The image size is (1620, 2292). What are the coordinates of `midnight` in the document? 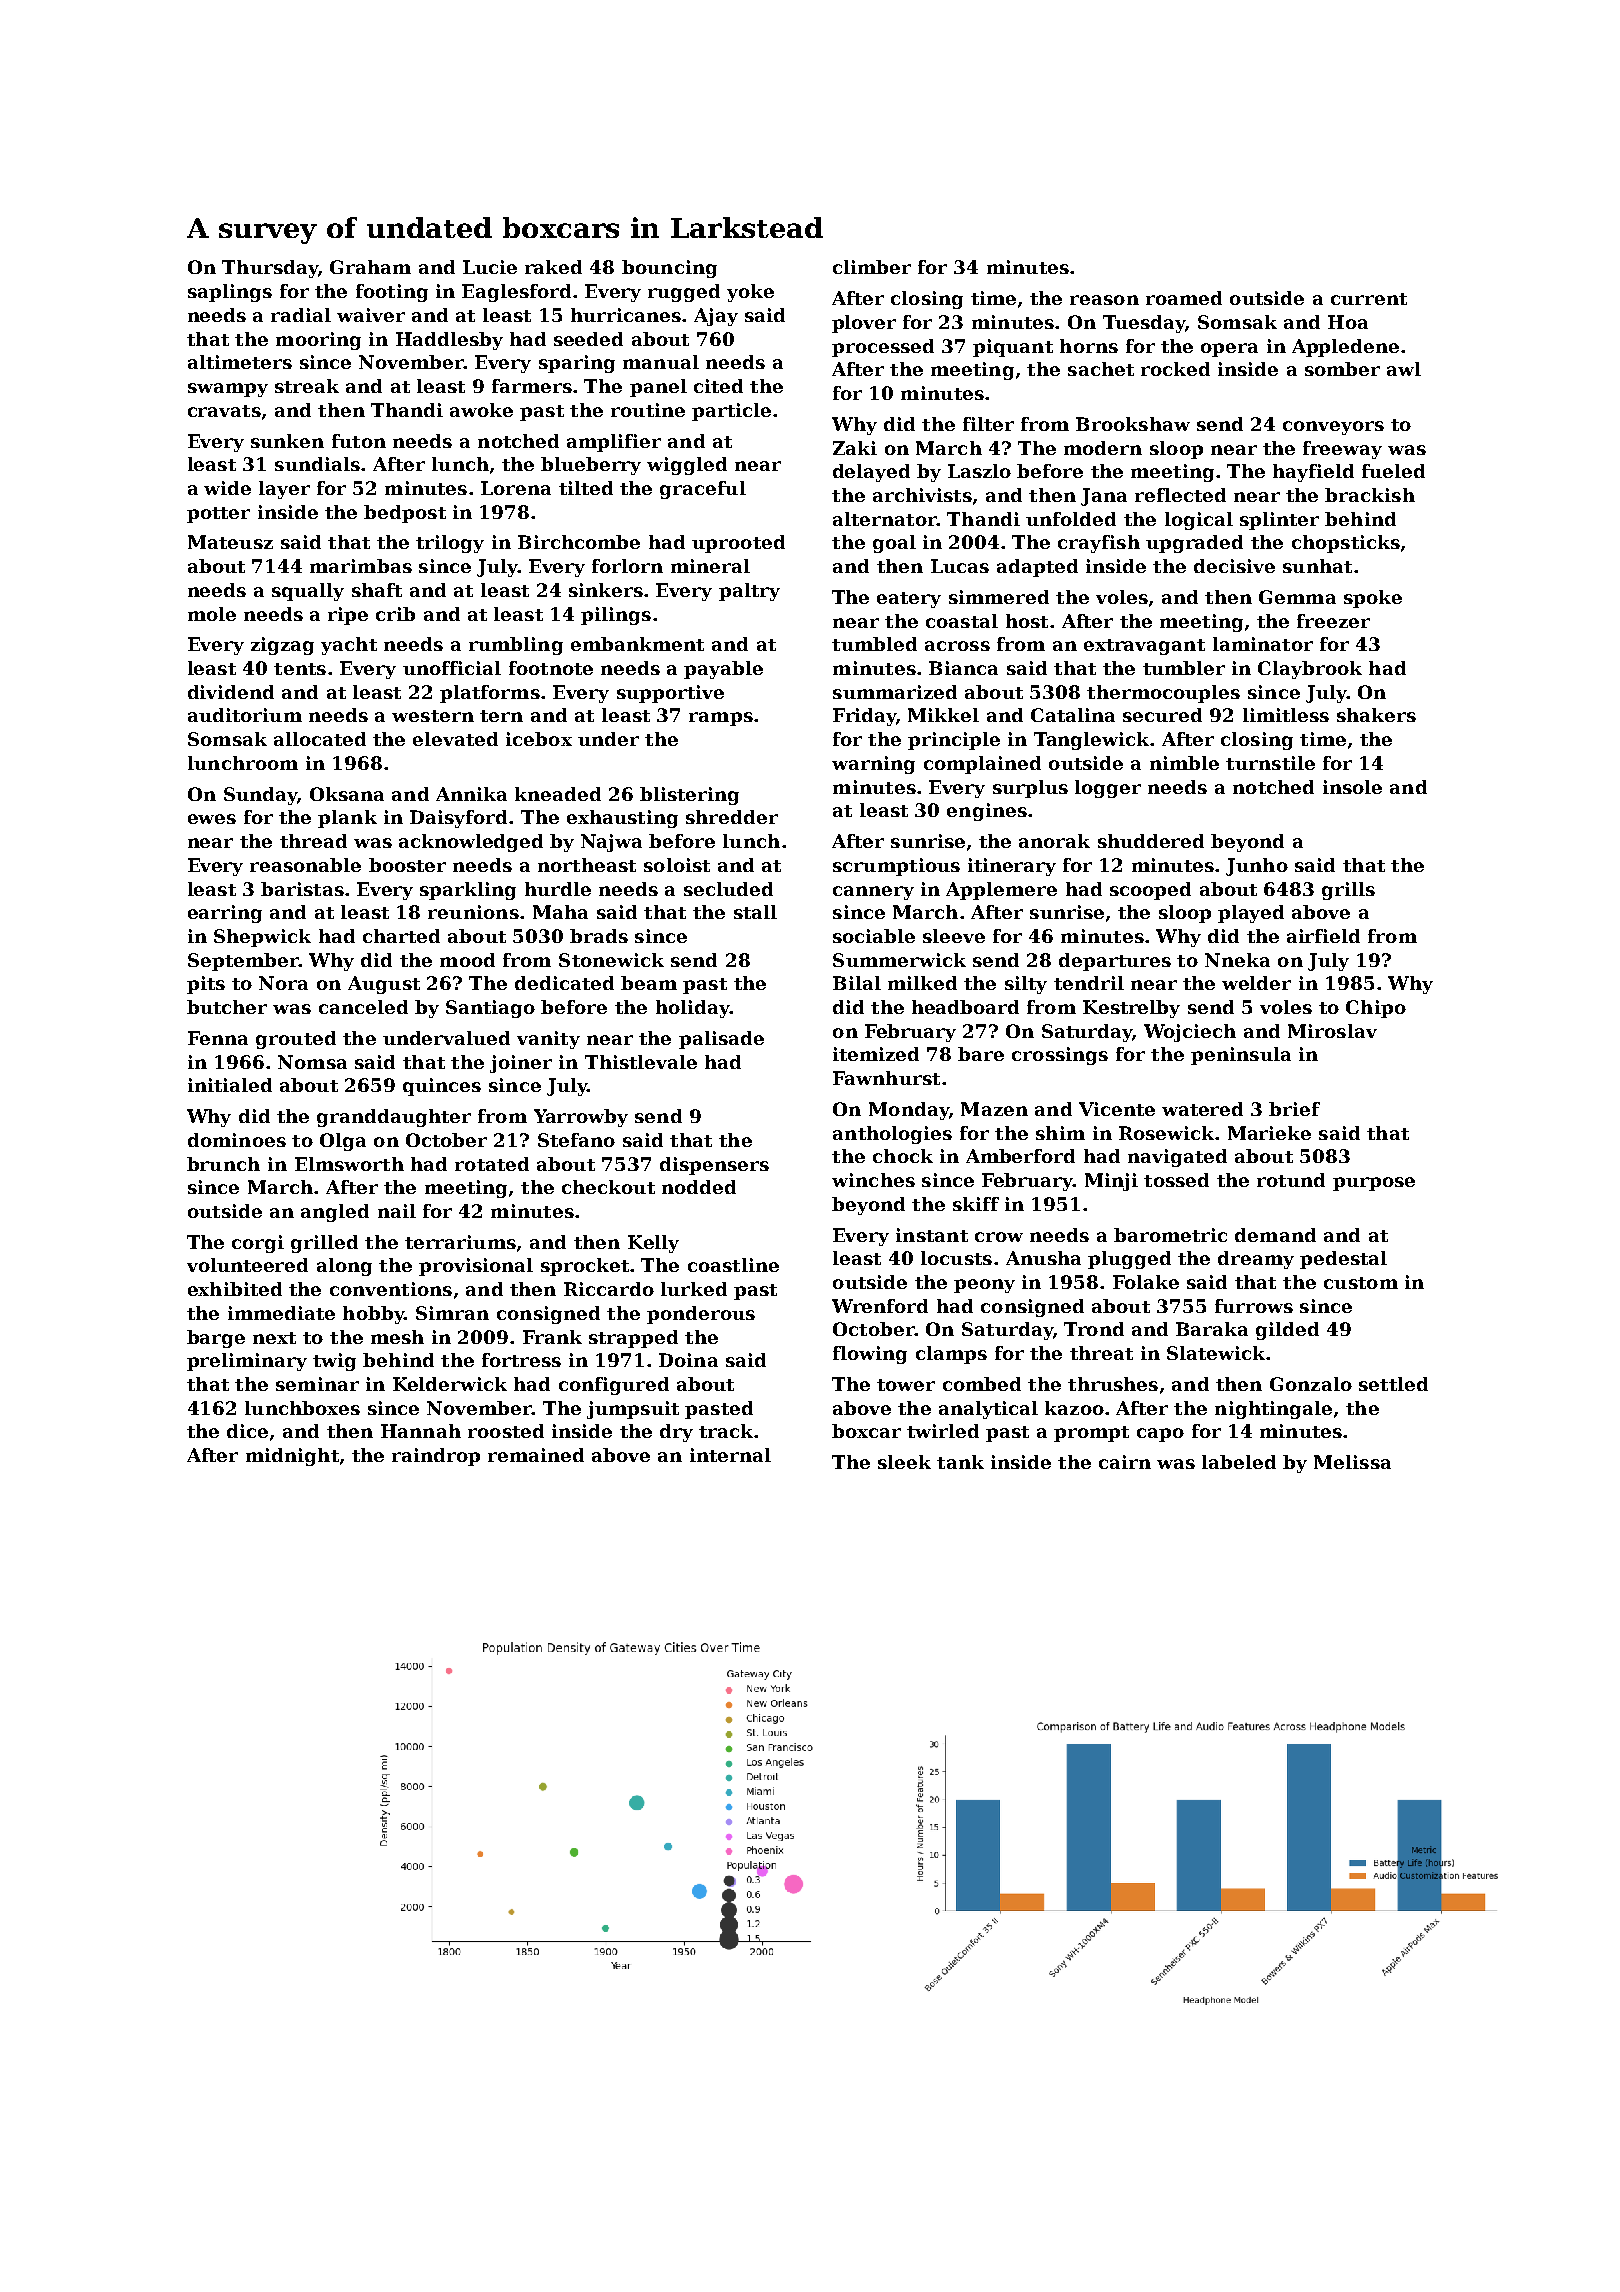 It's located at (292, 1457).
